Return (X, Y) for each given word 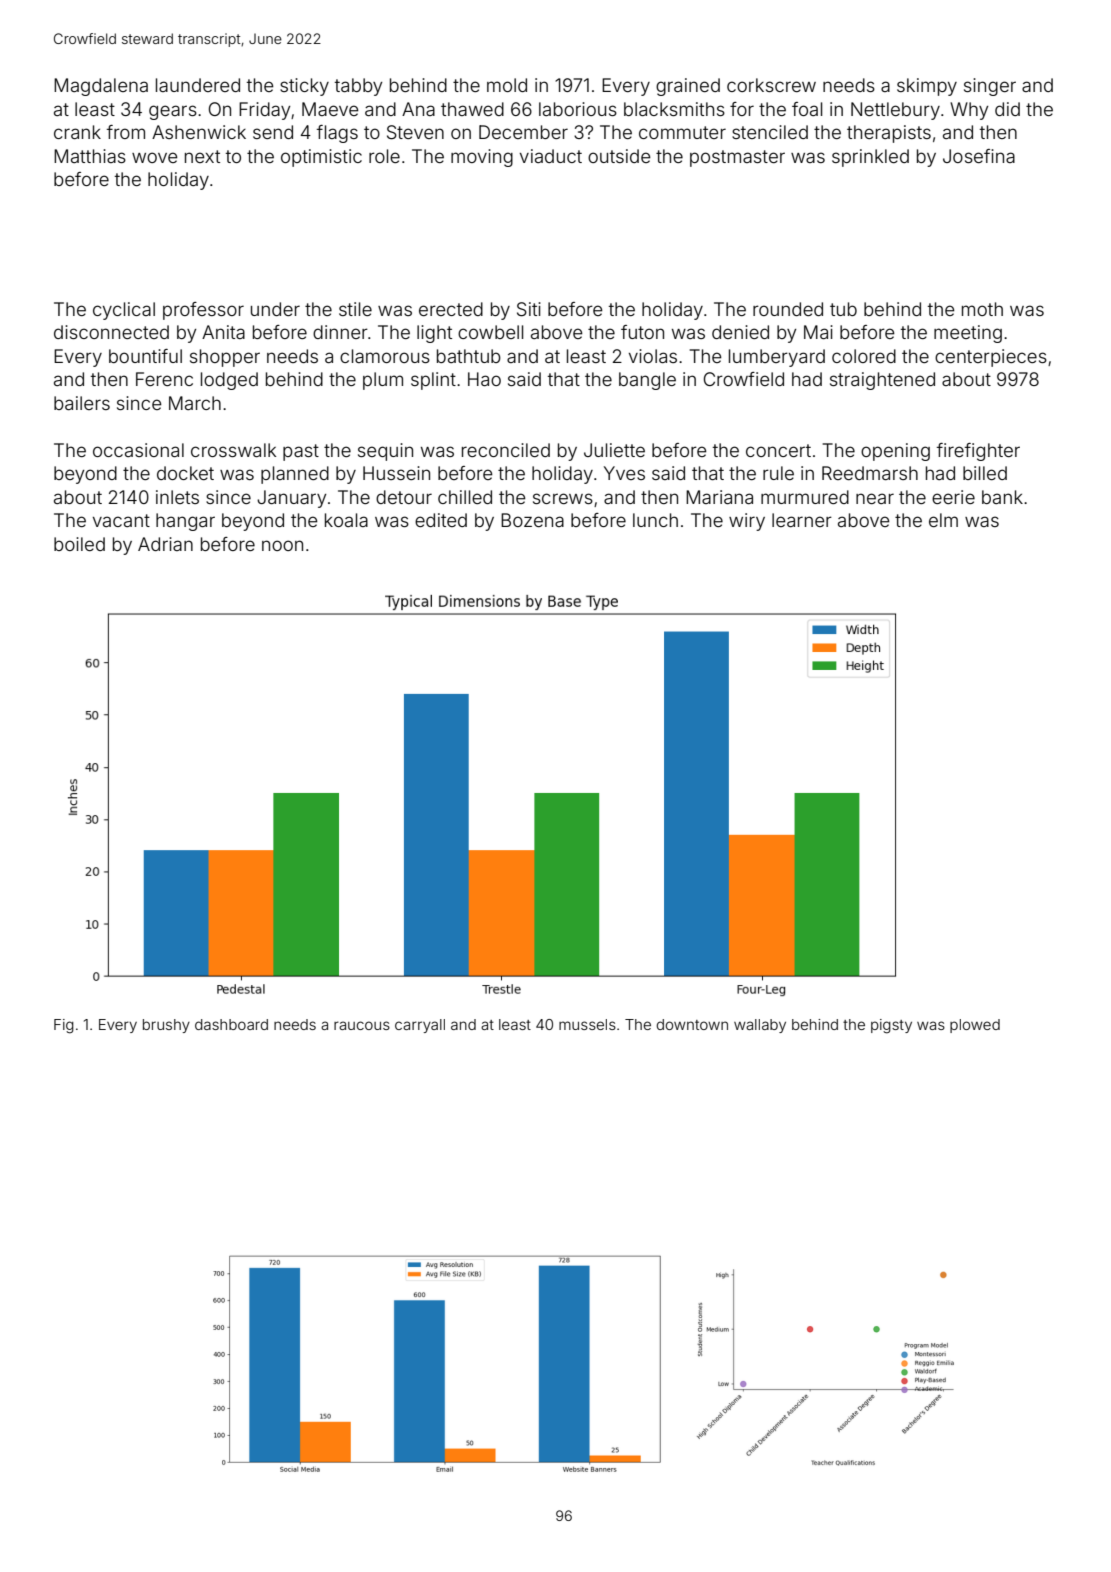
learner (802, 520)
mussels (587, 1024)
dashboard (231, 1024)
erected (451, 309)
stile (355, 309)
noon (282, 545)
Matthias (90, 156)
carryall (420, 1026)
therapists (889, 134)
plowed (975, 1026)
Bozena (532, 520)
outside (619, 156)
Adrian (165, 544)
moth (982, 309)
